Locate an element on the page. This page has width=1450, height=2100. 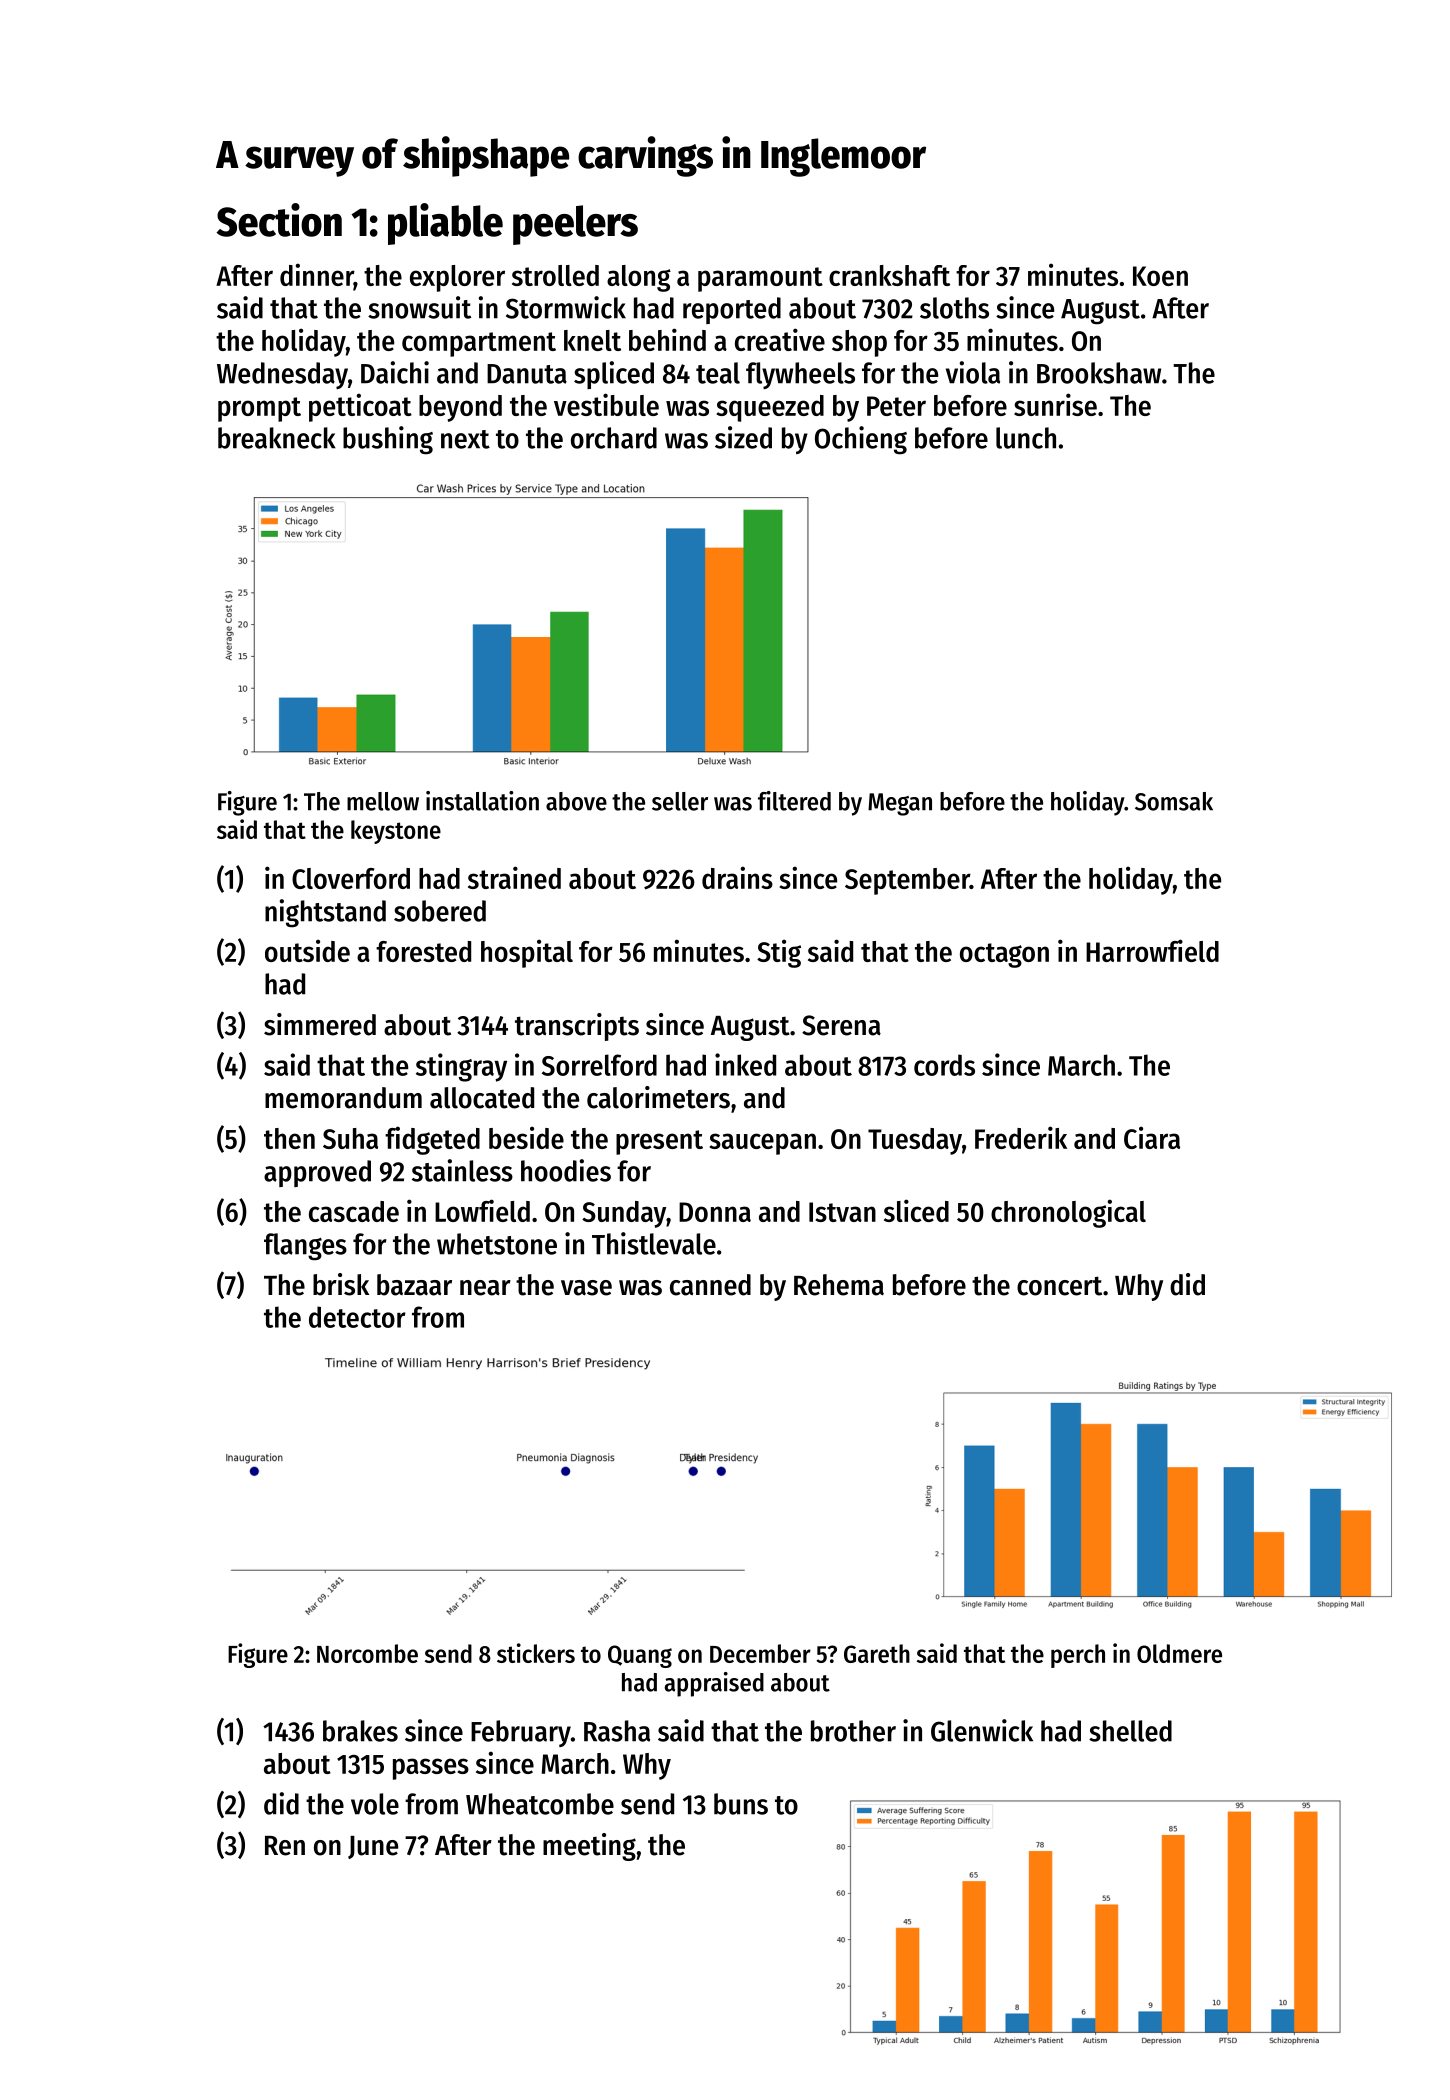
Rehema is located at coordinates (839, 1285).
